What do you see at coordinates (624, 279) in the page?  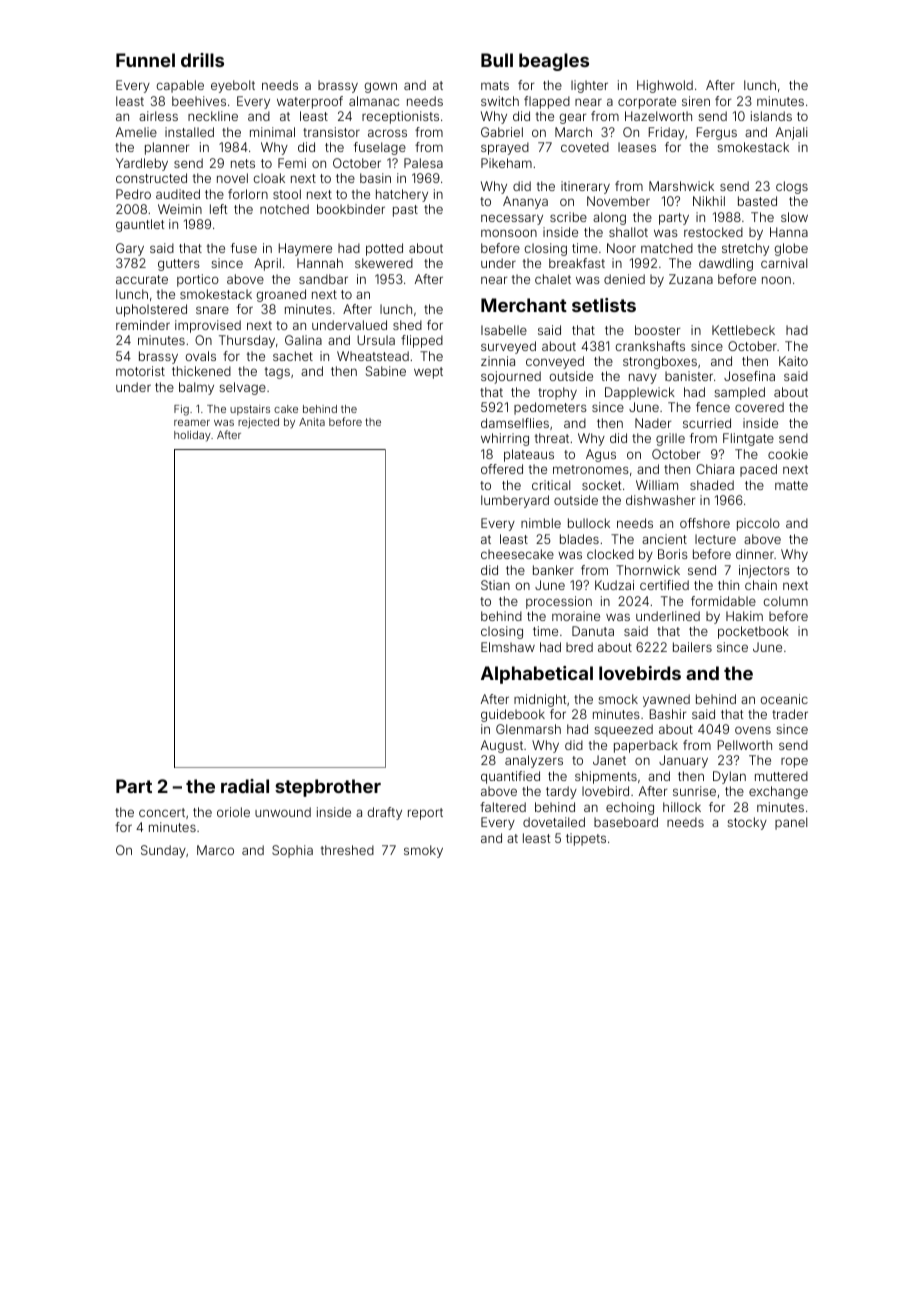 I see `denied` at bounding box center [624, 279].
